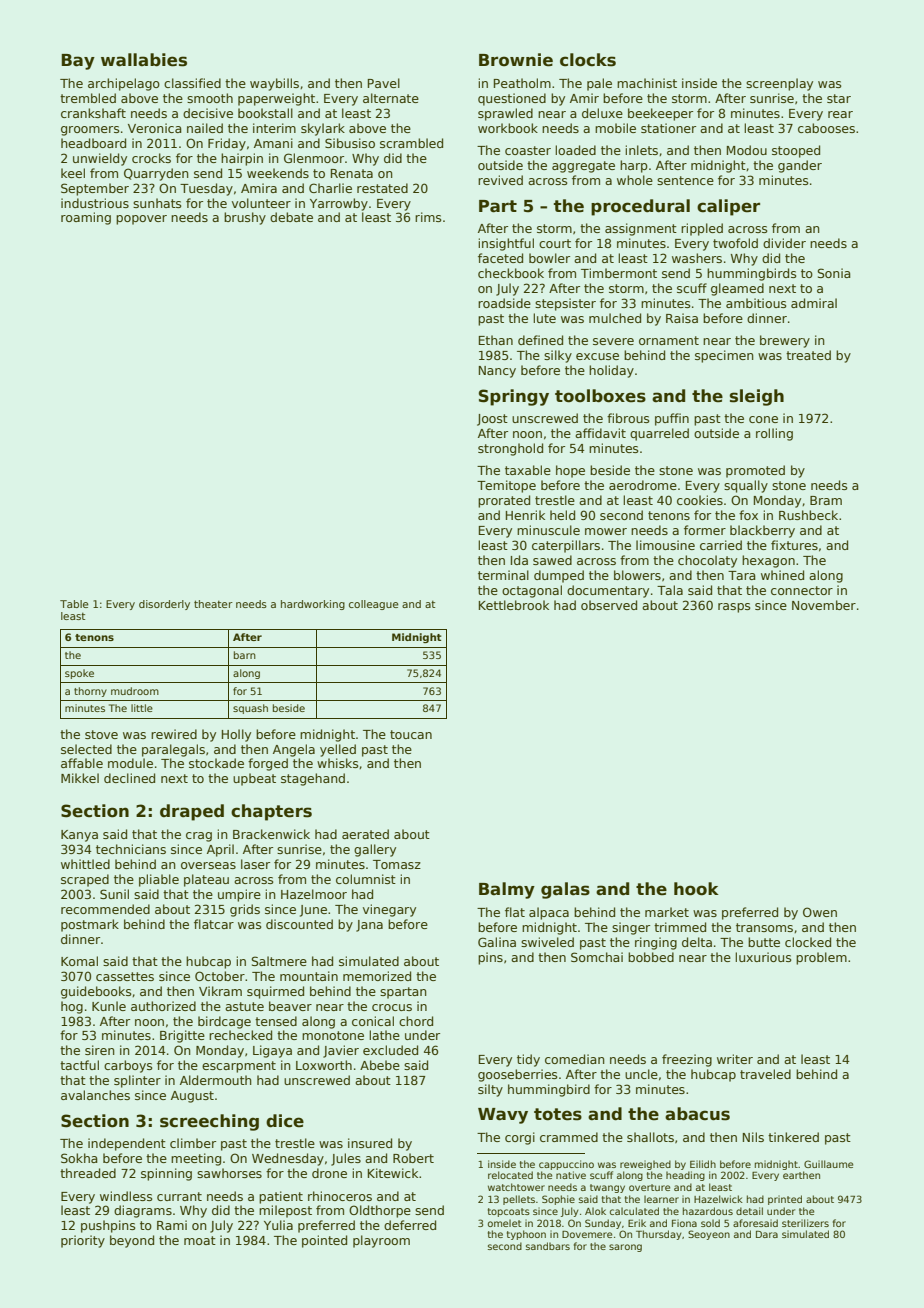 This image has height=1308, width=924. Describe the element at coordinates (507, 890) in the image. I see `Balmy` at that location.
